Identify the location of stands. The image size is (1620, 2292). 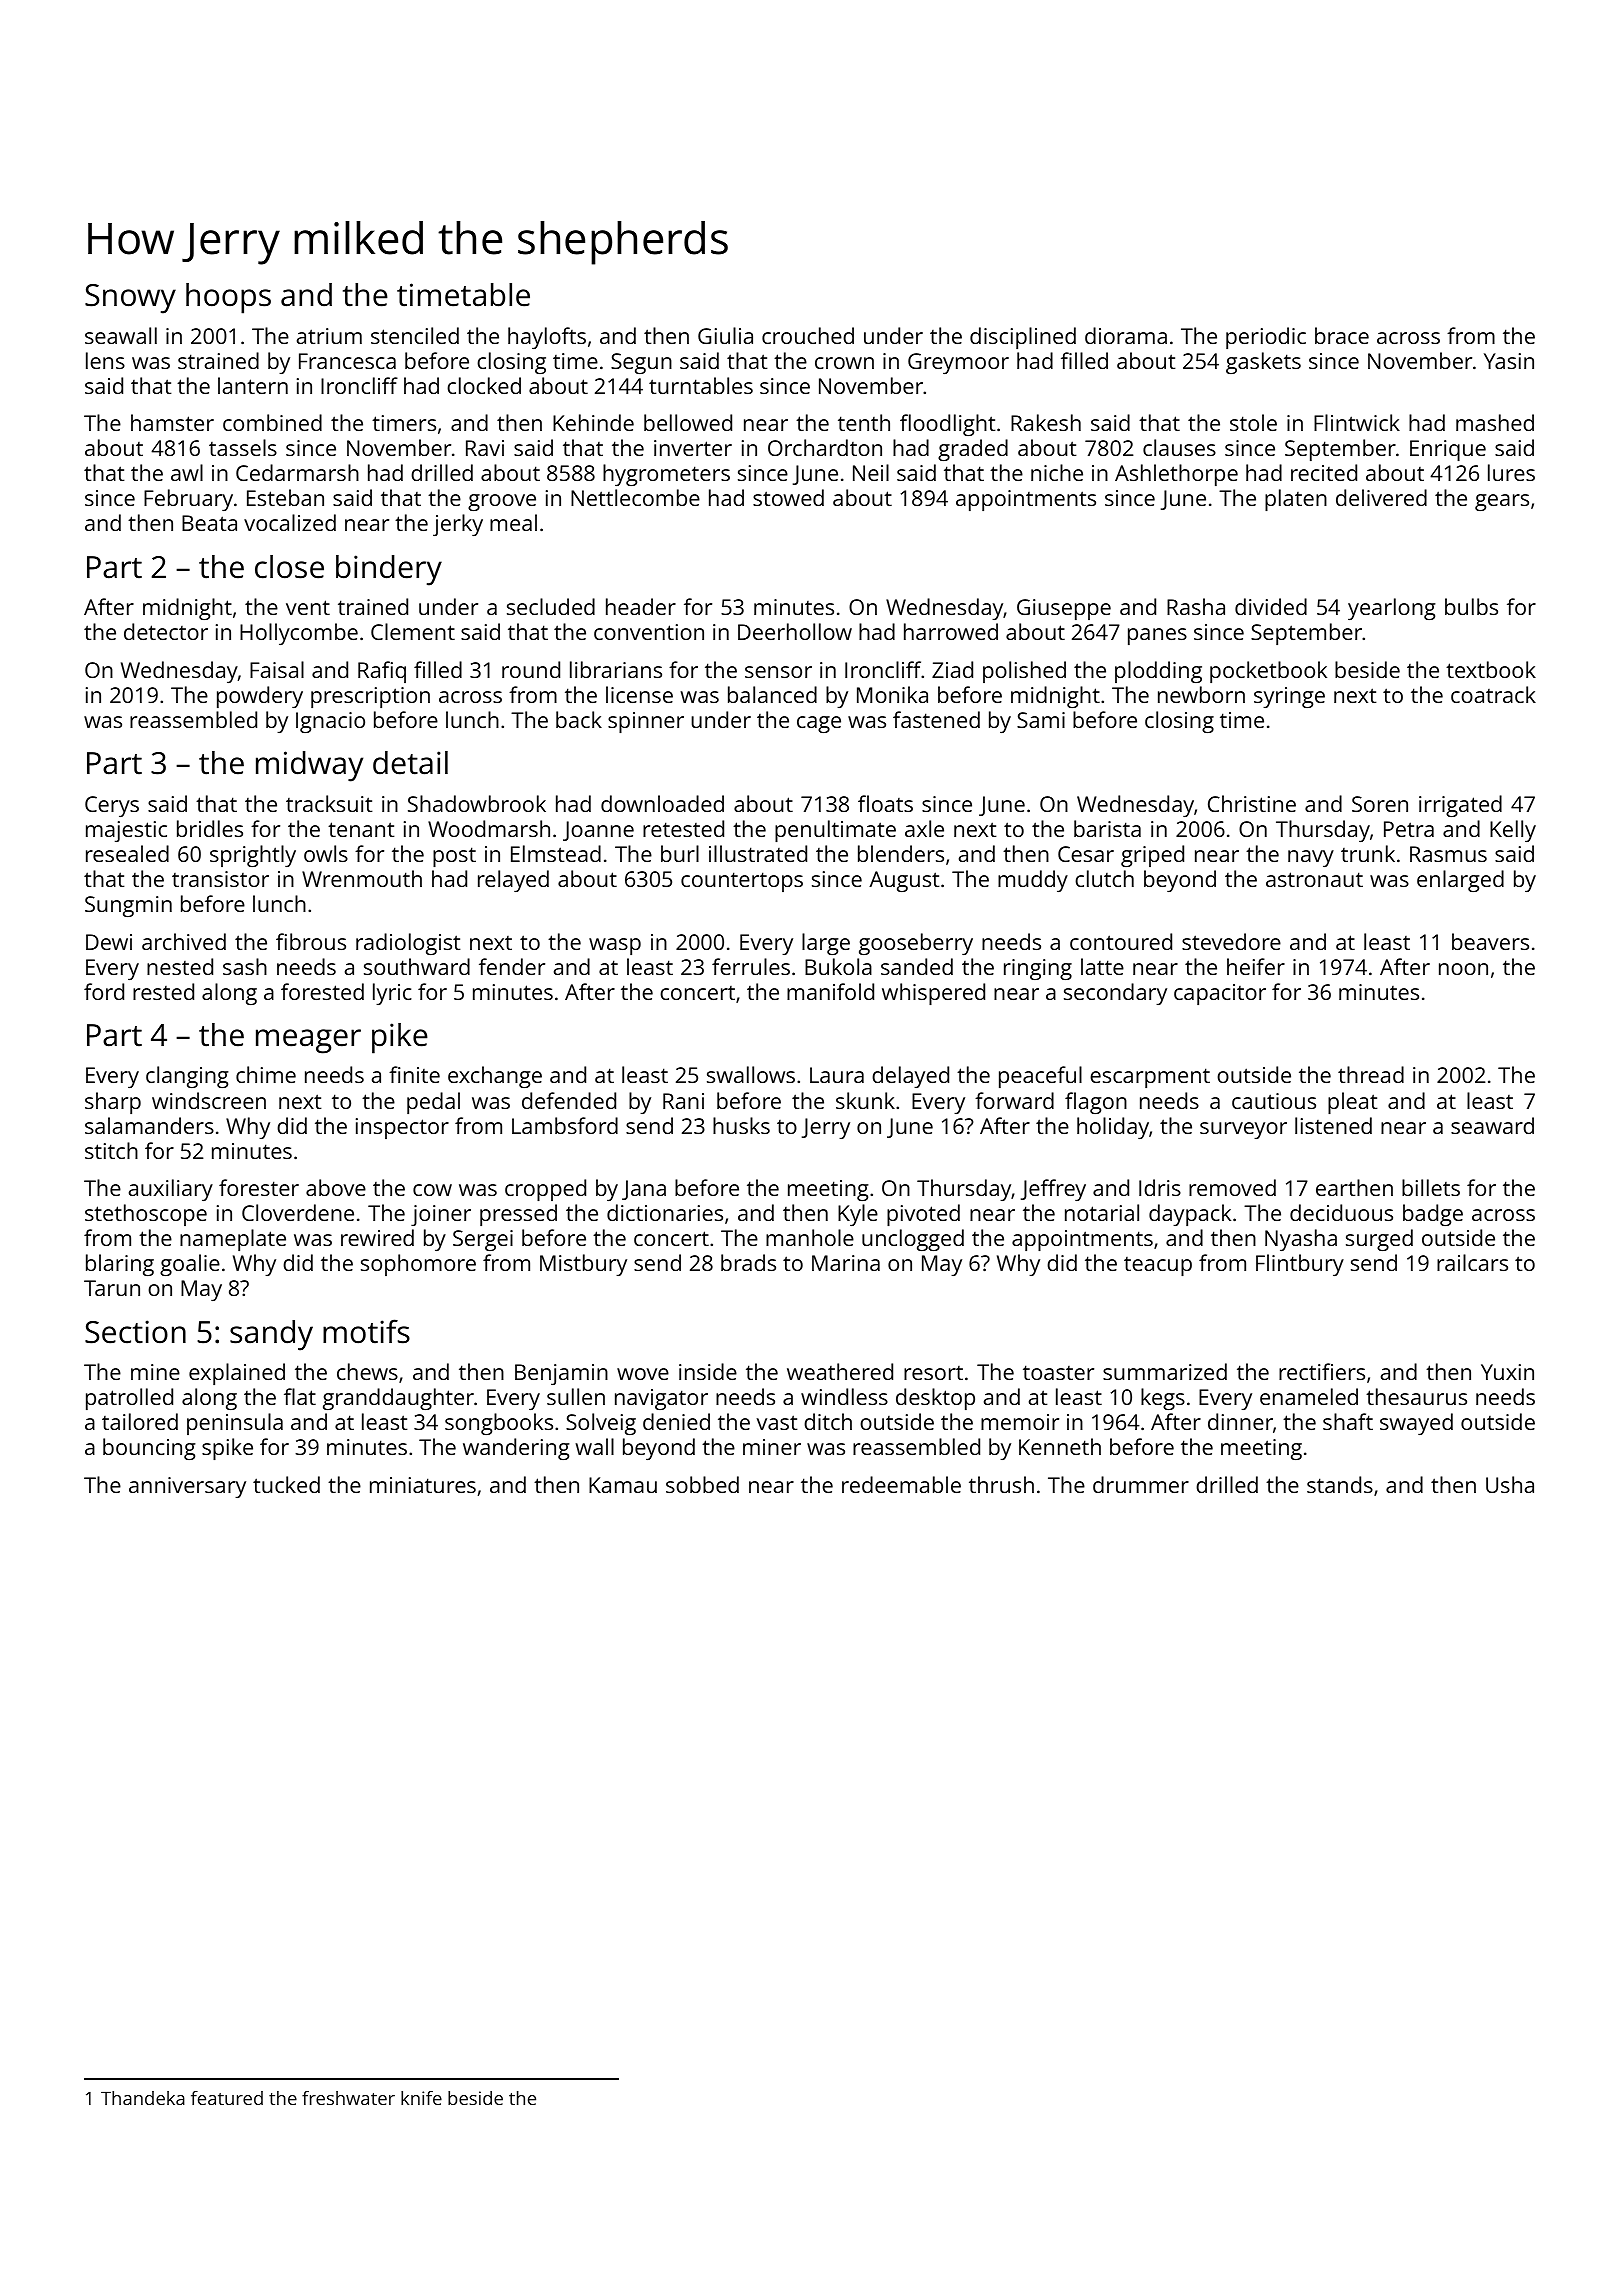
(1340, 1484).
